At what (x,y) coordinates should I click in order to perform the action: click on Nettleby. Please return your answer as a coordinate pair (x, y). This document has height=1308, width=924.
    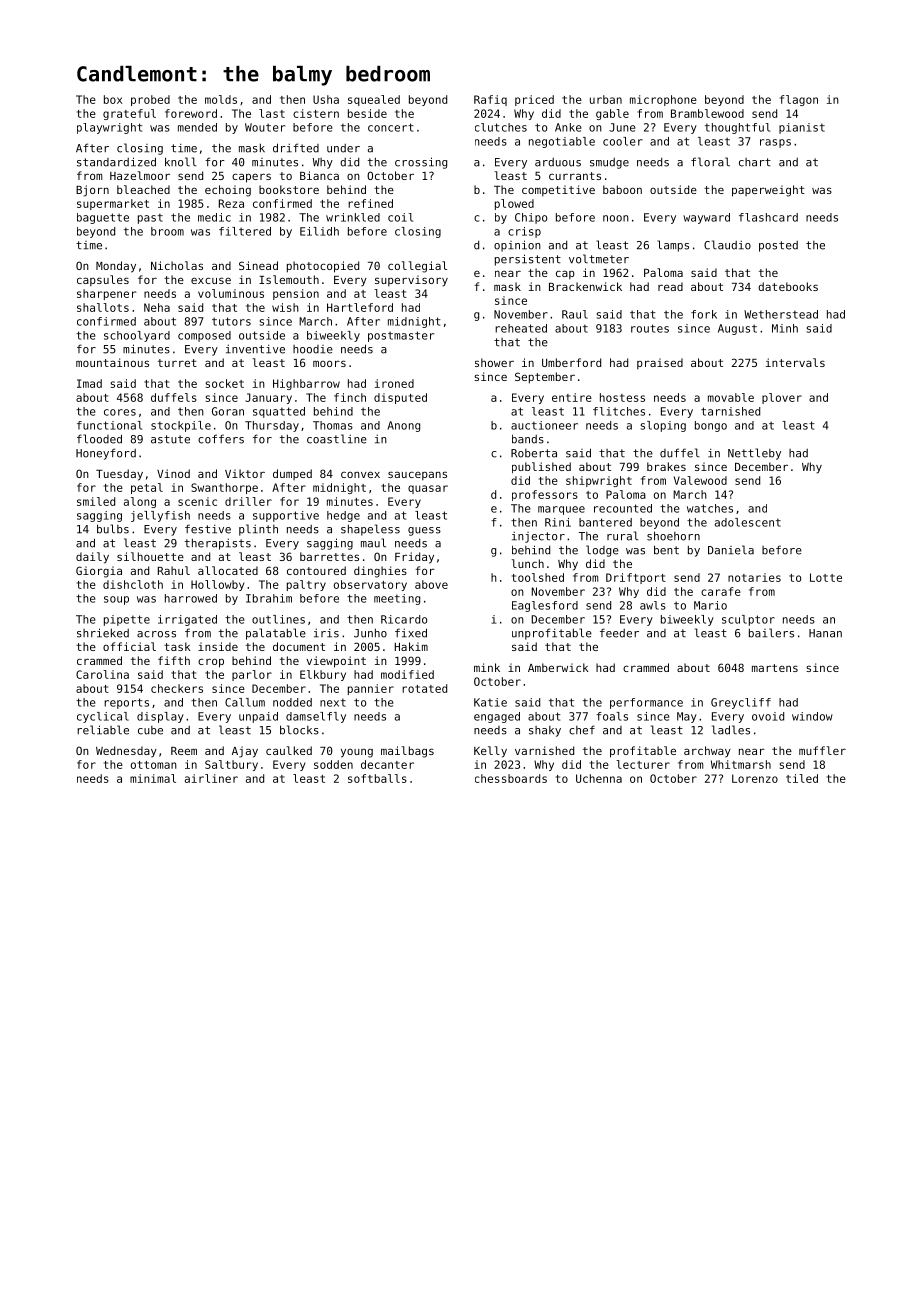
    Looking at the image, I should click on (754, 454).
